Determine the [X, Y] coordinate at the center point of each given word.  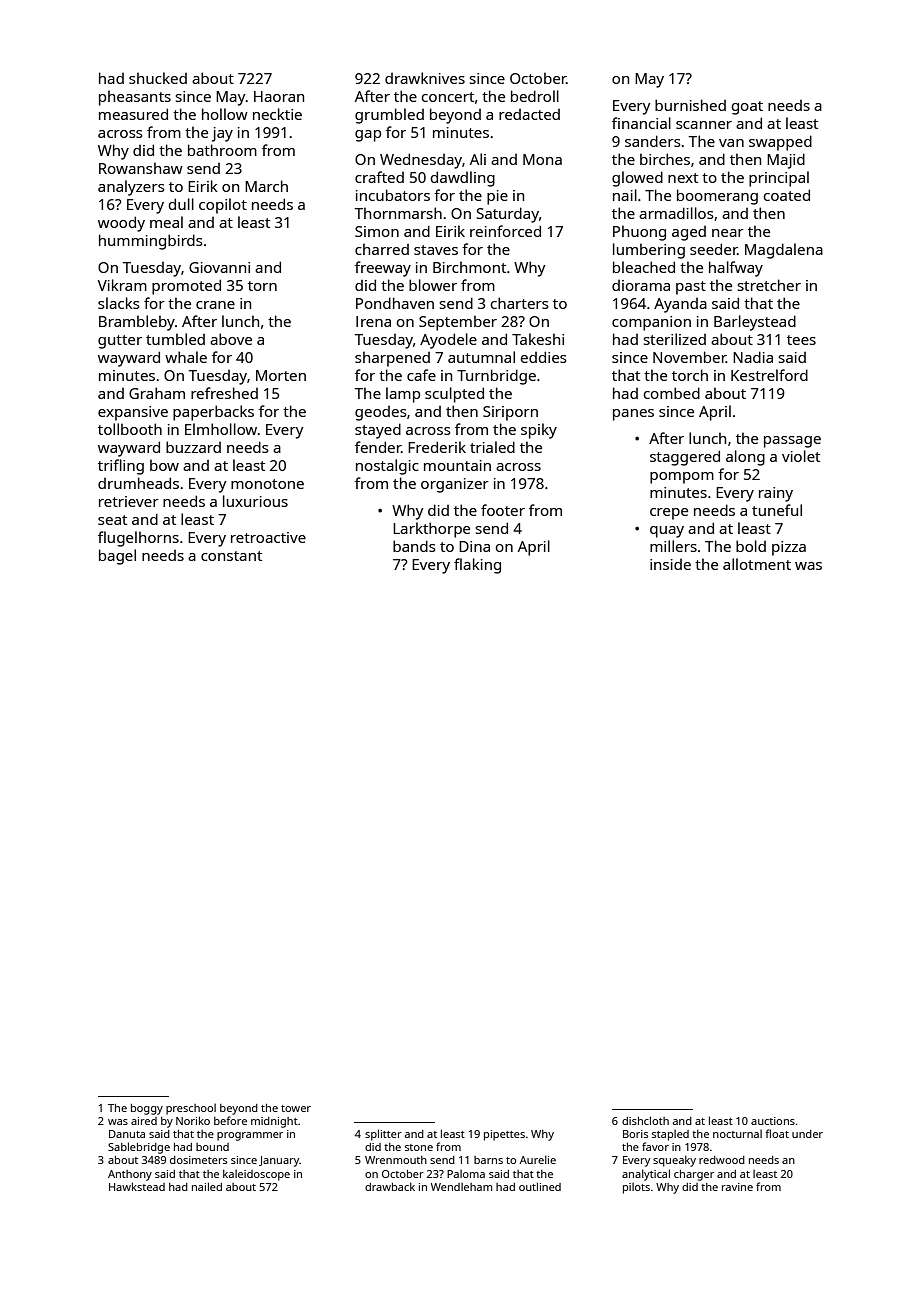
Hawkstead [137, 1186]
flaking [477, 566]
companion [651, 323]
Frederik [437, 447]
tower [296, 1108]
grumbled [389, 116]
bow [164, 465]
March [266, 186]
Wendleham [461, 1186]
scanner [704, 125]
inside [670, 564]
